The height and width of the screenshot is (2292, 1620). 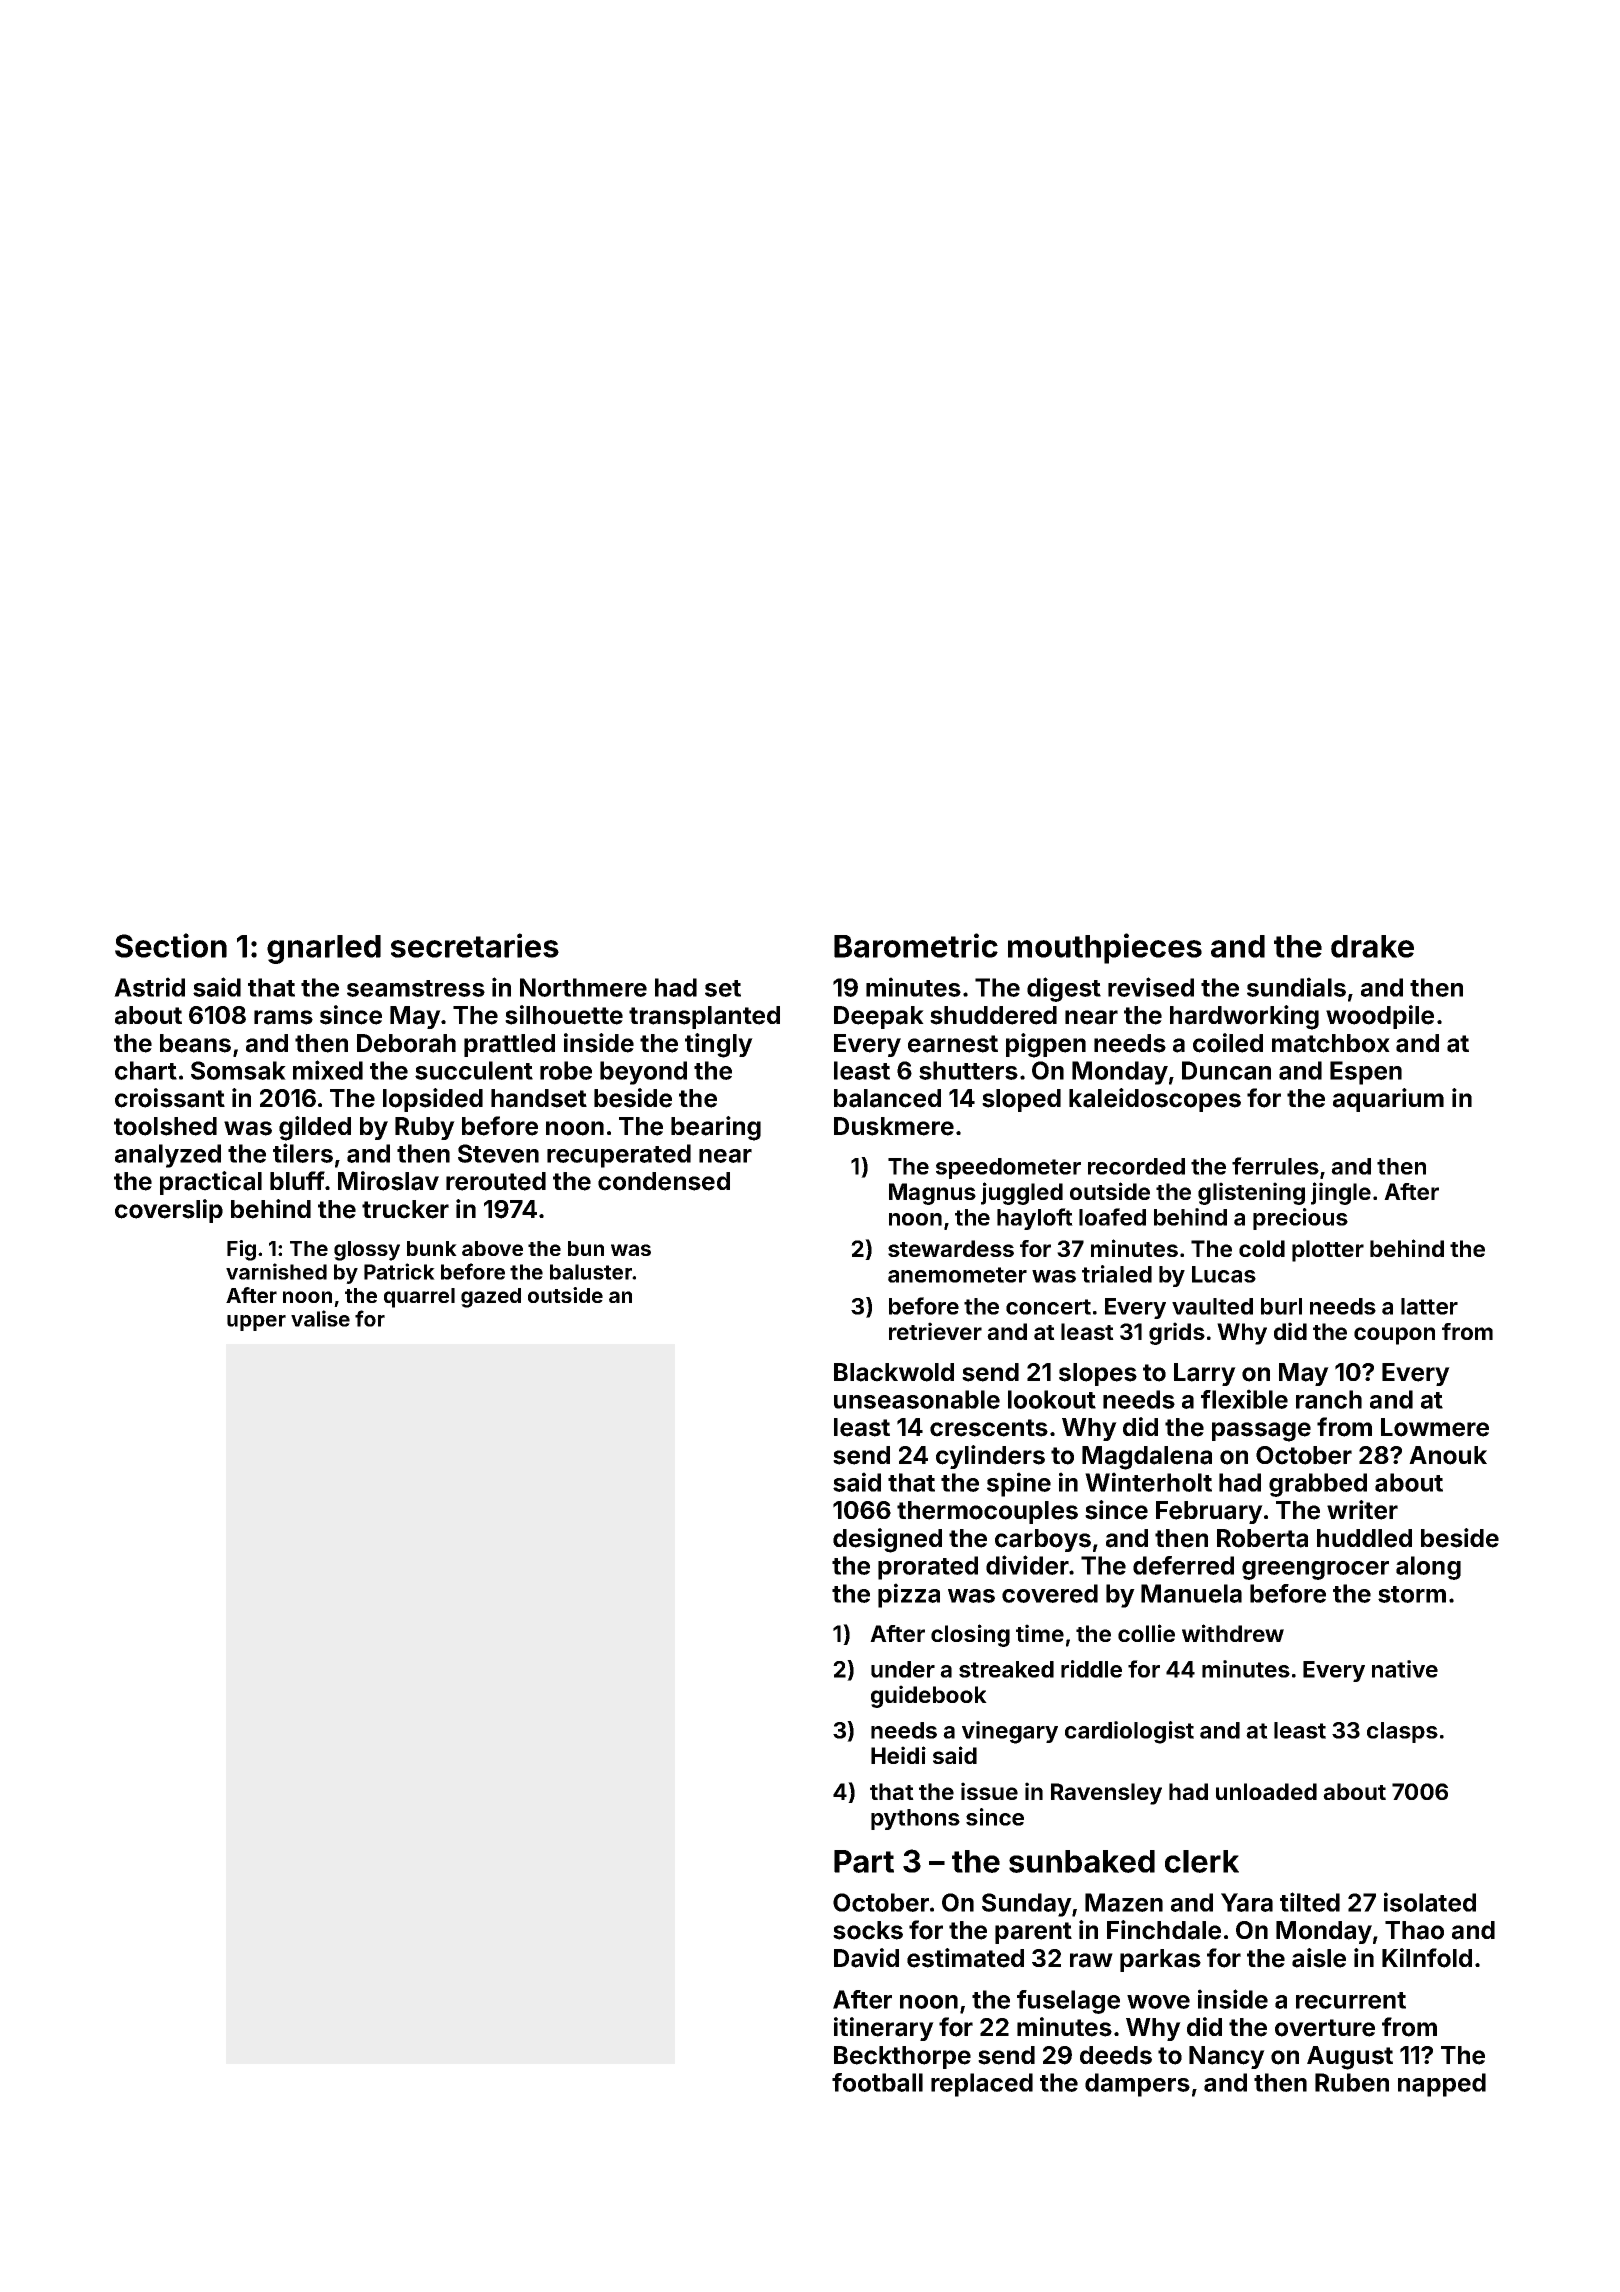 I want to click on Astrid, so click(x=149, y=987).
